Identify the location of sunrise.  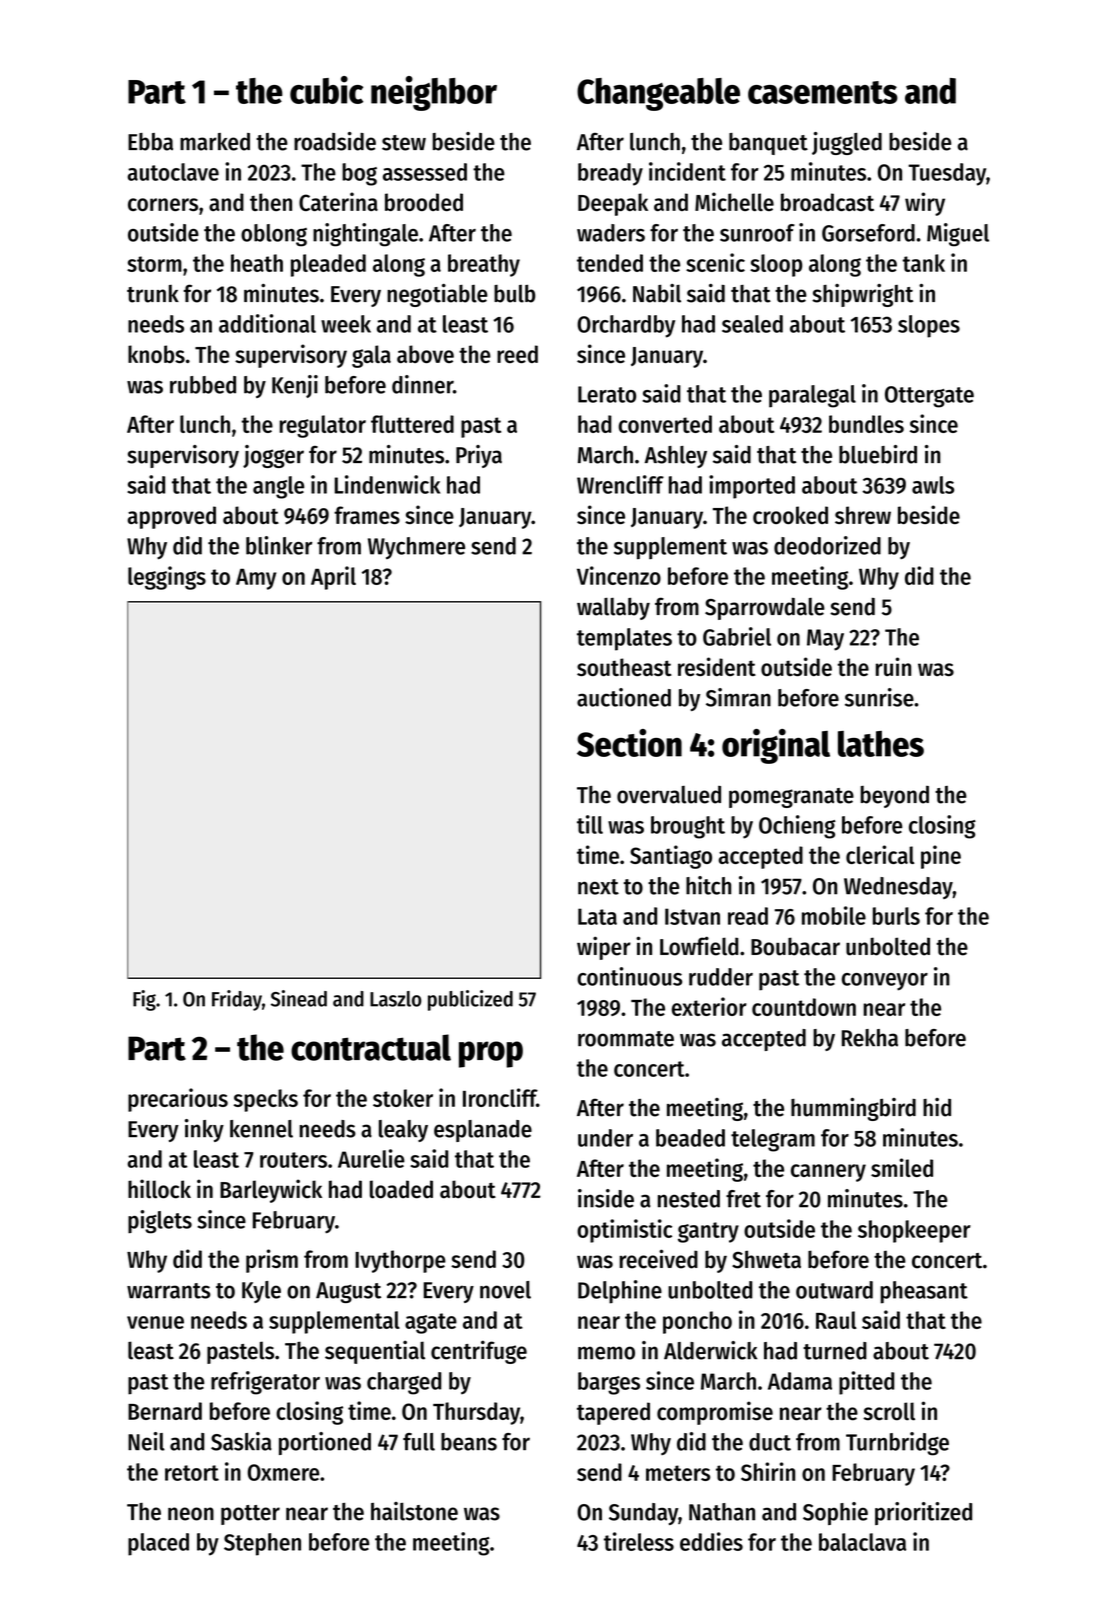
(879, 697).
